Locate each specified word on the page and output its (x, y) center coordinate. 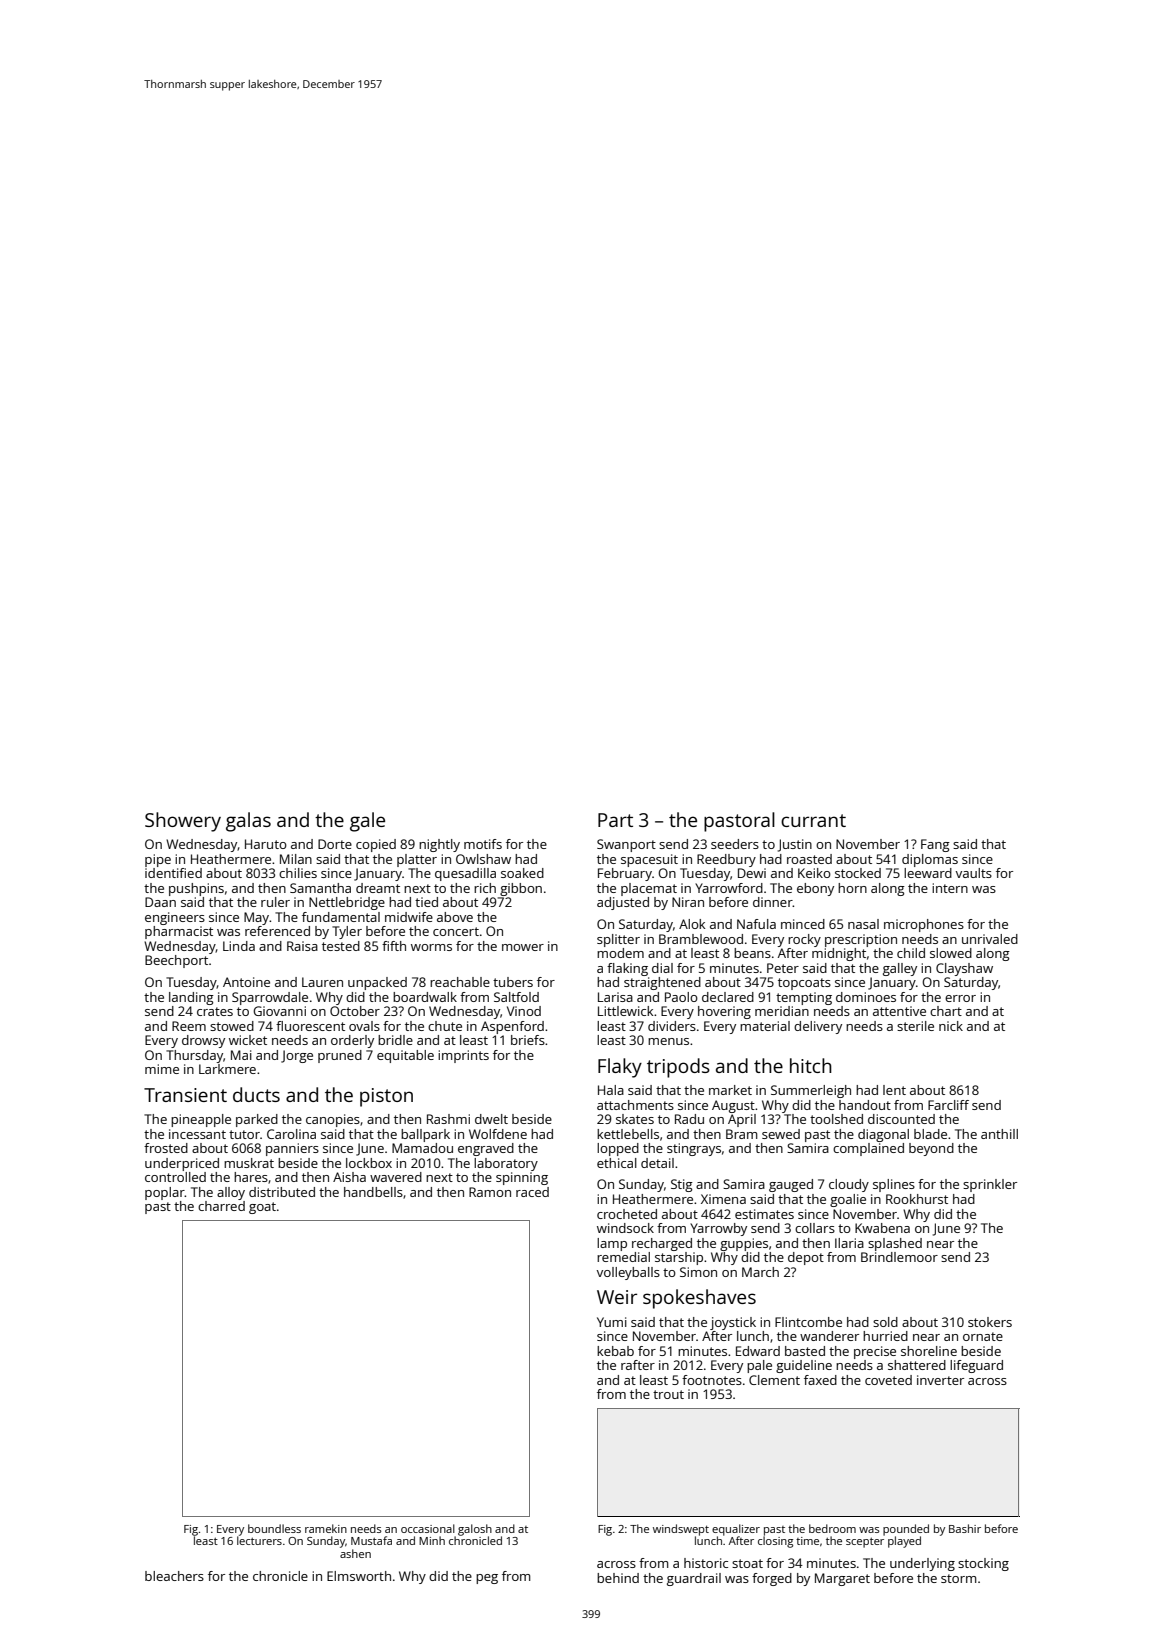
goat (262, 1208)
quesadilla (465, 874)
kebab (615, 1351)
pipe (158, 860)
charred (221, 1206)
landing (191, 998)
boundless (274, 1528)
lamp (612, 1244)
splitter (618, 940)
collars (815, 1228)
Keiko (814, 873)
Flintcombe (808, 1322)
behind (618, 1578)
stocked (858, 873)
